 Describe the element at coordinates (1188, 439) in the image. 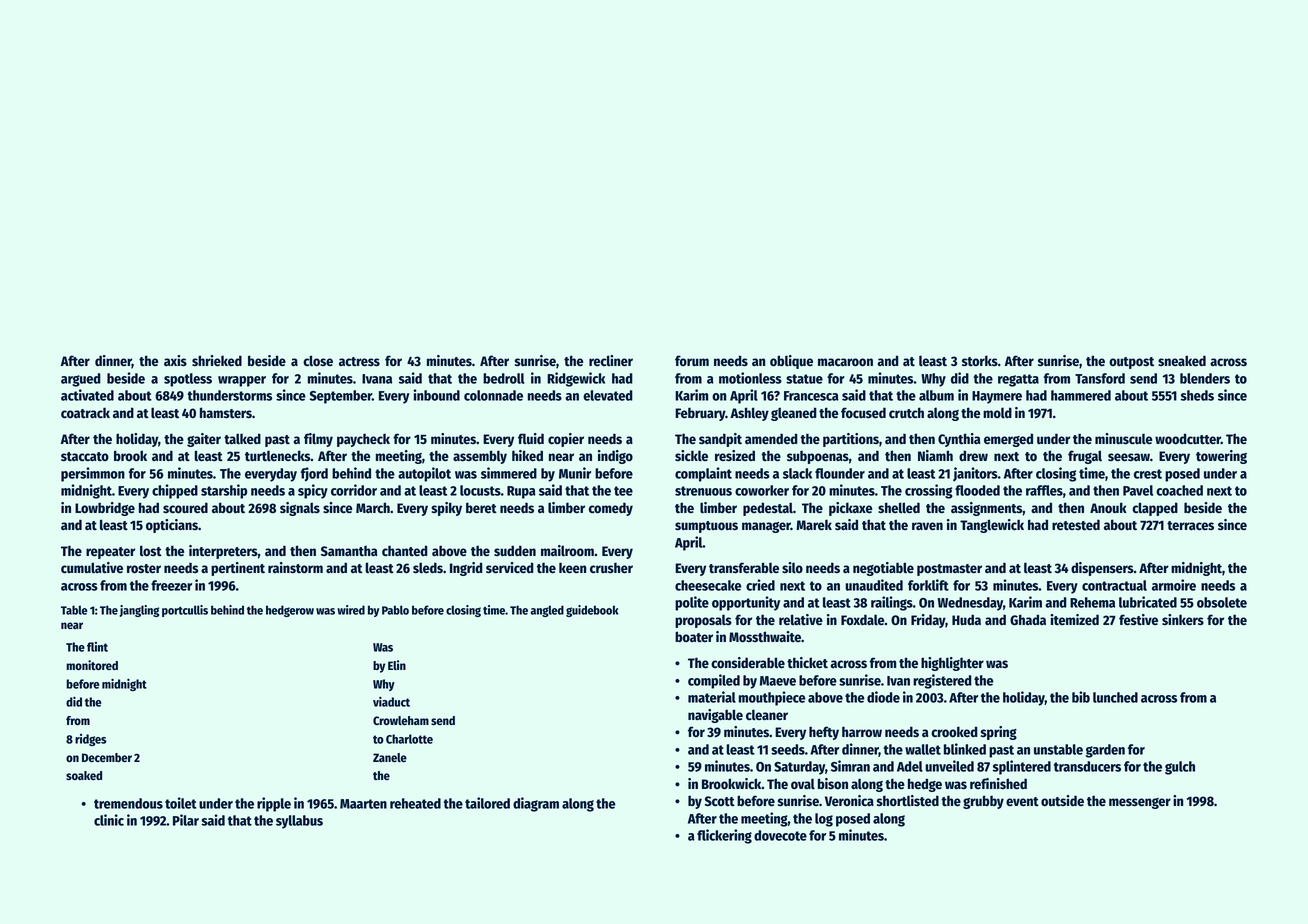

I see `woodcutter` at that location.
